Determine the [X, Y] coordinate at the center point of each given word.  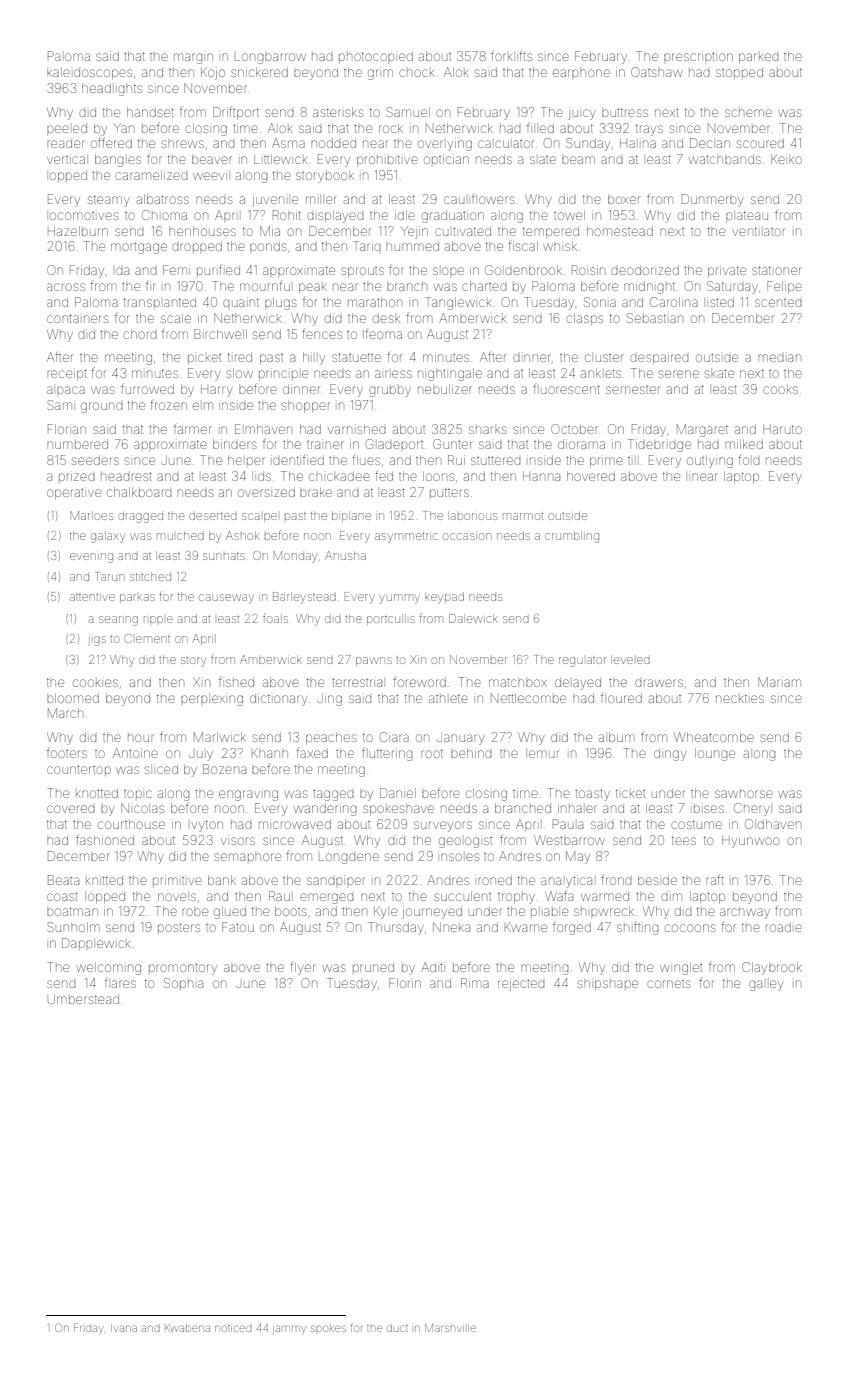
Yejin [414, 232]
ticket [630, 793]
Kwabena [187, 1328]
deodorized [645, 270]
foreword [419, 682]
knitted [104, 880]
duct [397, 1328]
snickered [259, 72]
